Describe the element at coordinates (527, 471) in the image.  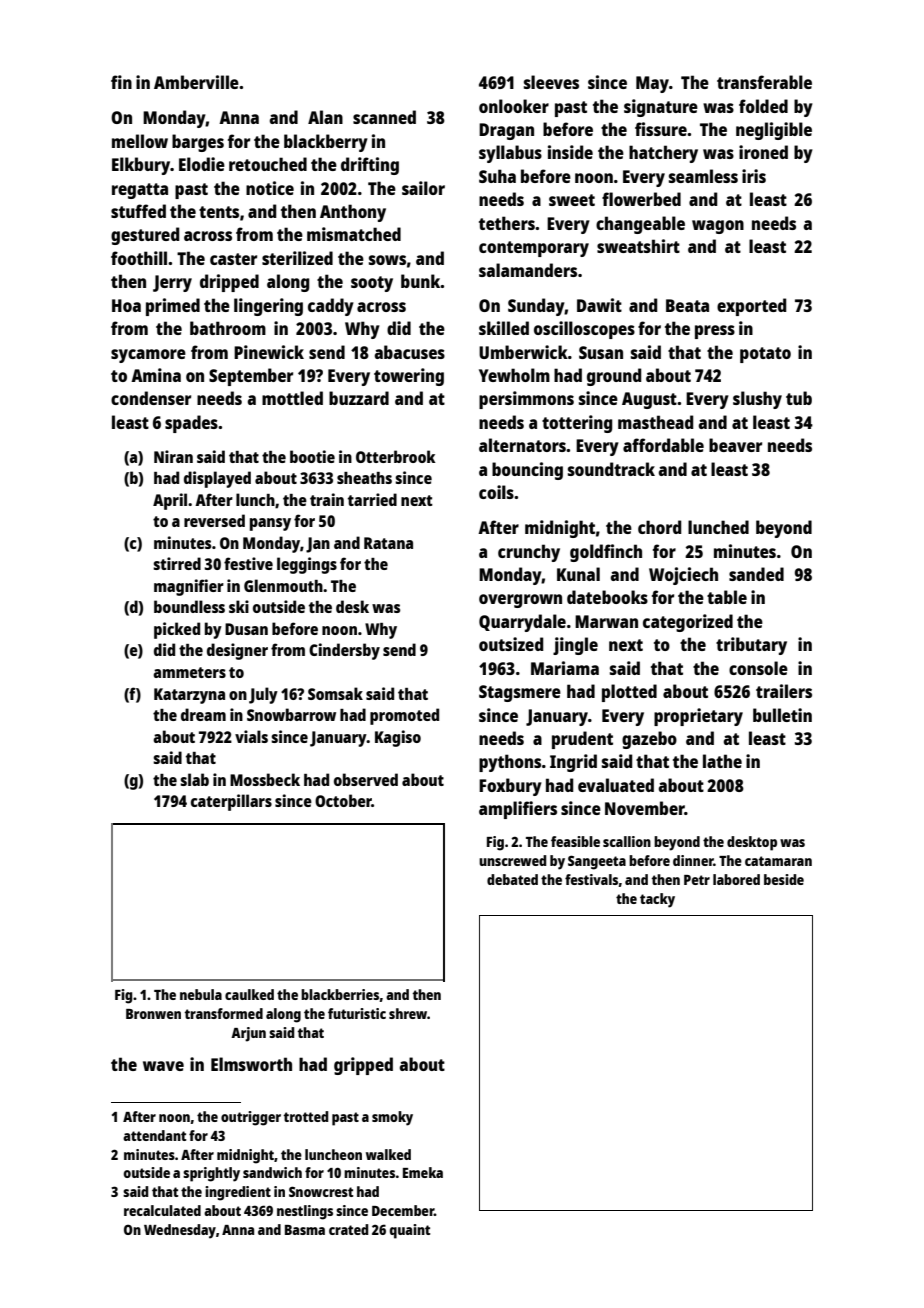
I see `bouncing` at that location.
